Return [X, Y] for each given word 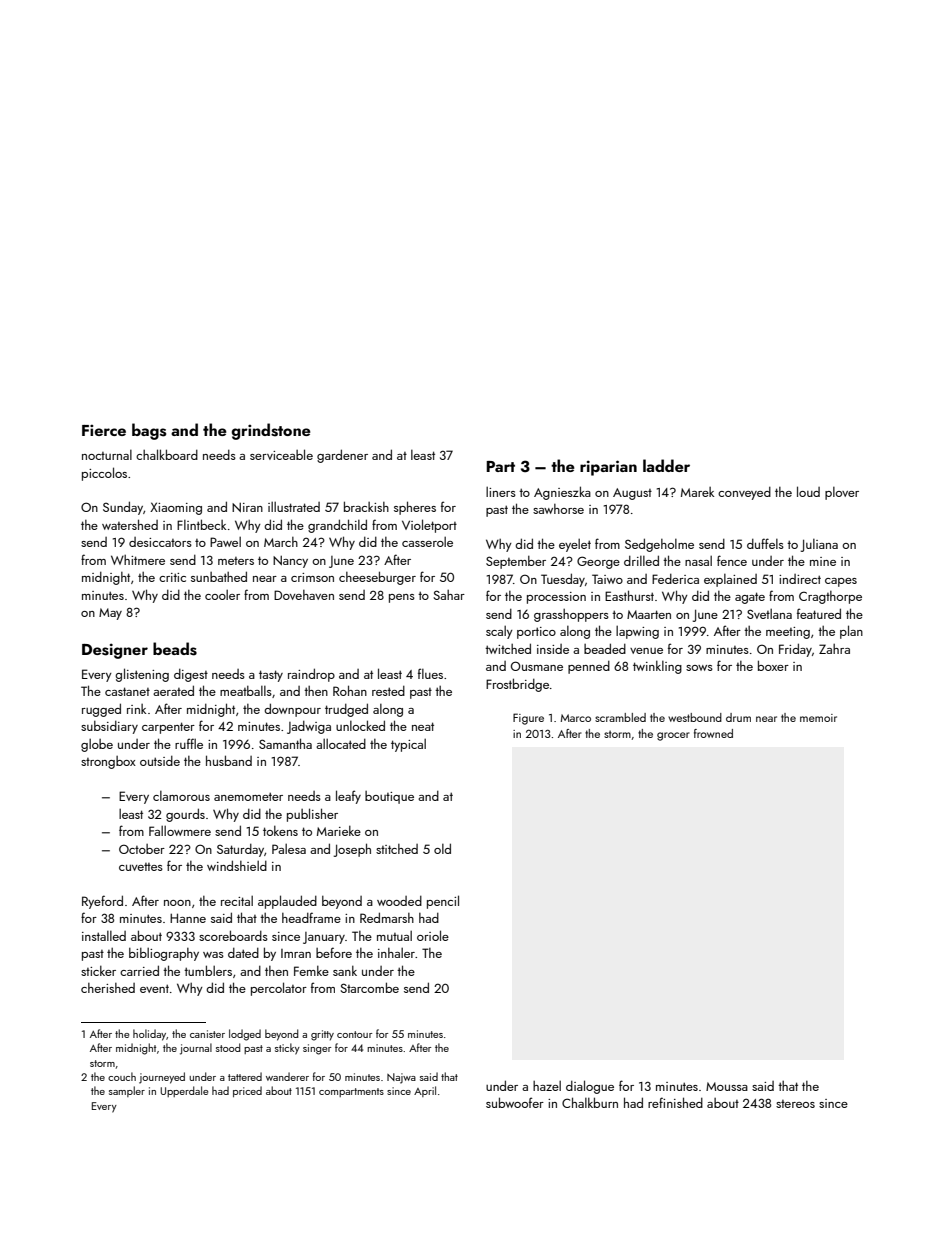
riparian [608, 468]
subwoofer [515, 1102]
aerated [173, 690]
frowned [713, 733]
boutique [389, 797]
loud [808, 491]
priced [247, 1091]
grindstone [271, 431]
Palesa [289, 848]
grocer [673, 736]
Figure [528, 719]
